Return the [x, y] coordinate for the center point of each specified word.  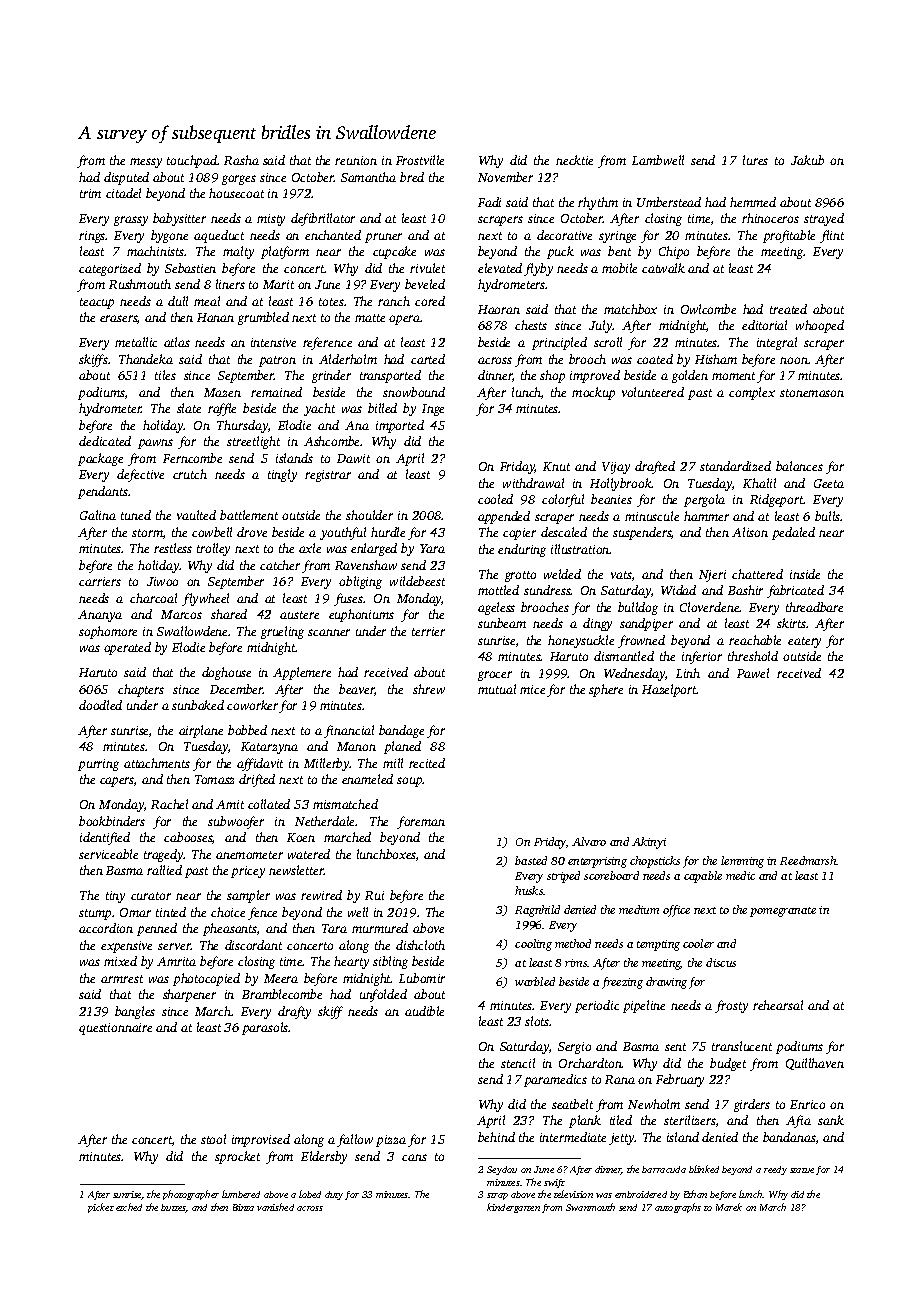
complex [752, 393]
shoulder [369, 515]
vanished [275, 1207]
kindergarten [513, 1208]
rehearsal [778, 1005]
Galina [98, 515]
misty [271, 220]
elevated [500, 268]
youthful [343, 533]
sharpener [189, 995]
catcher [280, 565]
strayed [824, 219]
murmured [380, 928]
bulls [828, 516]
